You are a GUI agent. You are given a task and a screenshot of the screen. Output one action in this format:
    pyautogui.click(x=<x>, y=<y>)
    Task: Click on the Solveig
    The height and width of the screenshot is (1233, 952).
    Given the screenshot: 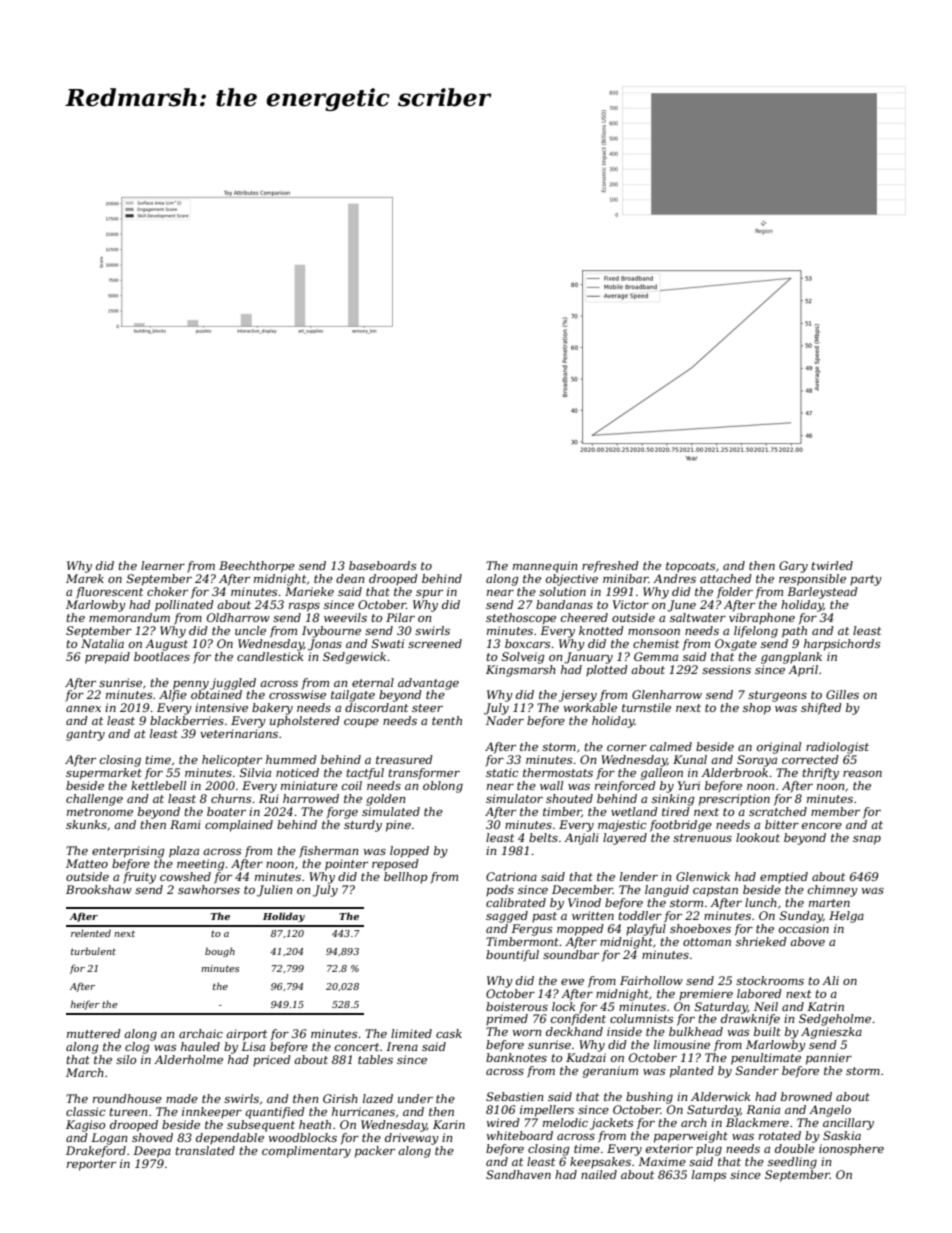 What is the action you would take?
    pyautogui.click(x=523, y=658)
